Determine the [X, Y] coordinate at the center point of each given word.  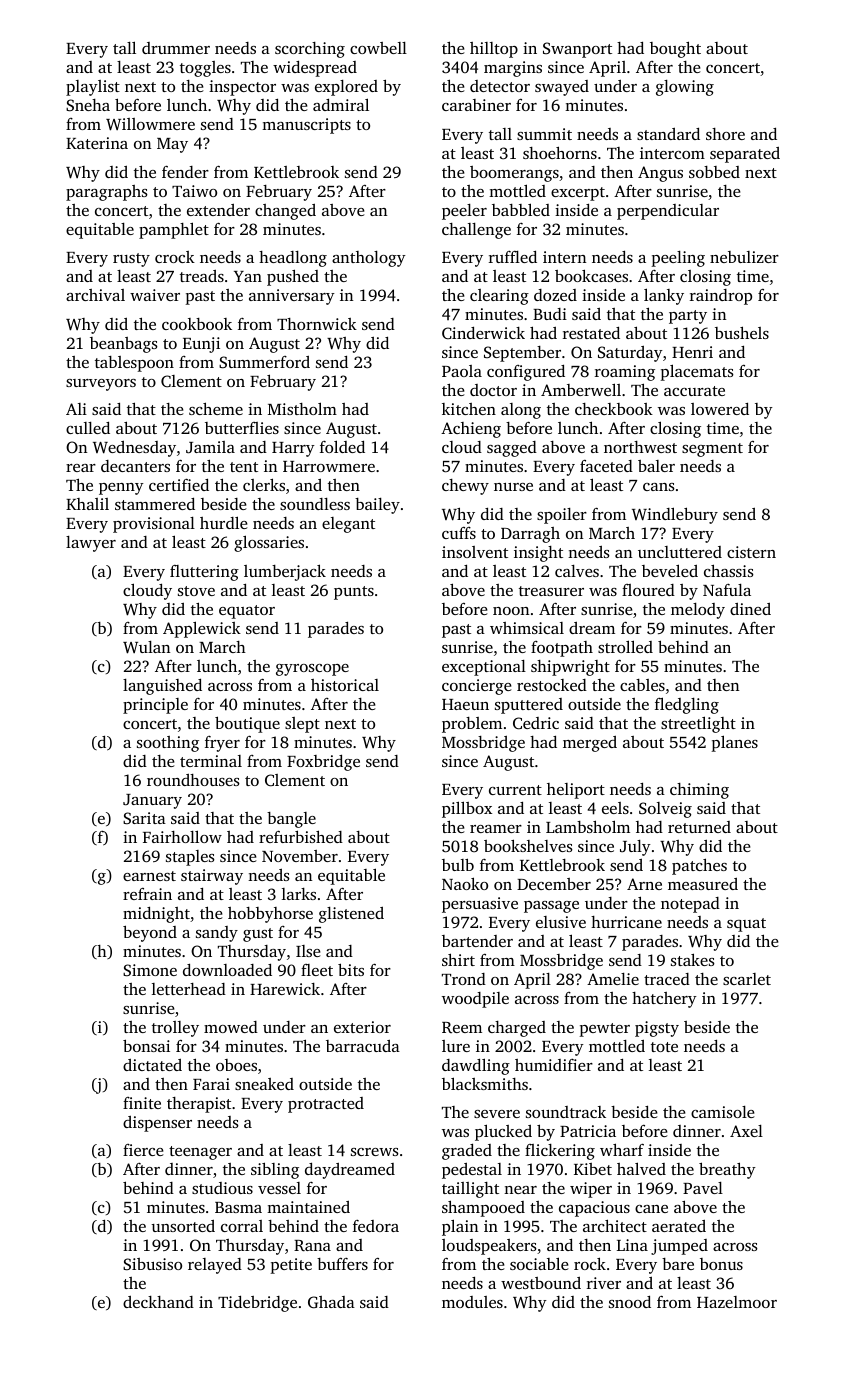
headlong [293, 259]
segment [712, 450]
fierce [143, 1150]
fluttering [204, 573]
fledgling [687, 705]
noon [511, 611]
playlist [93, 88]
